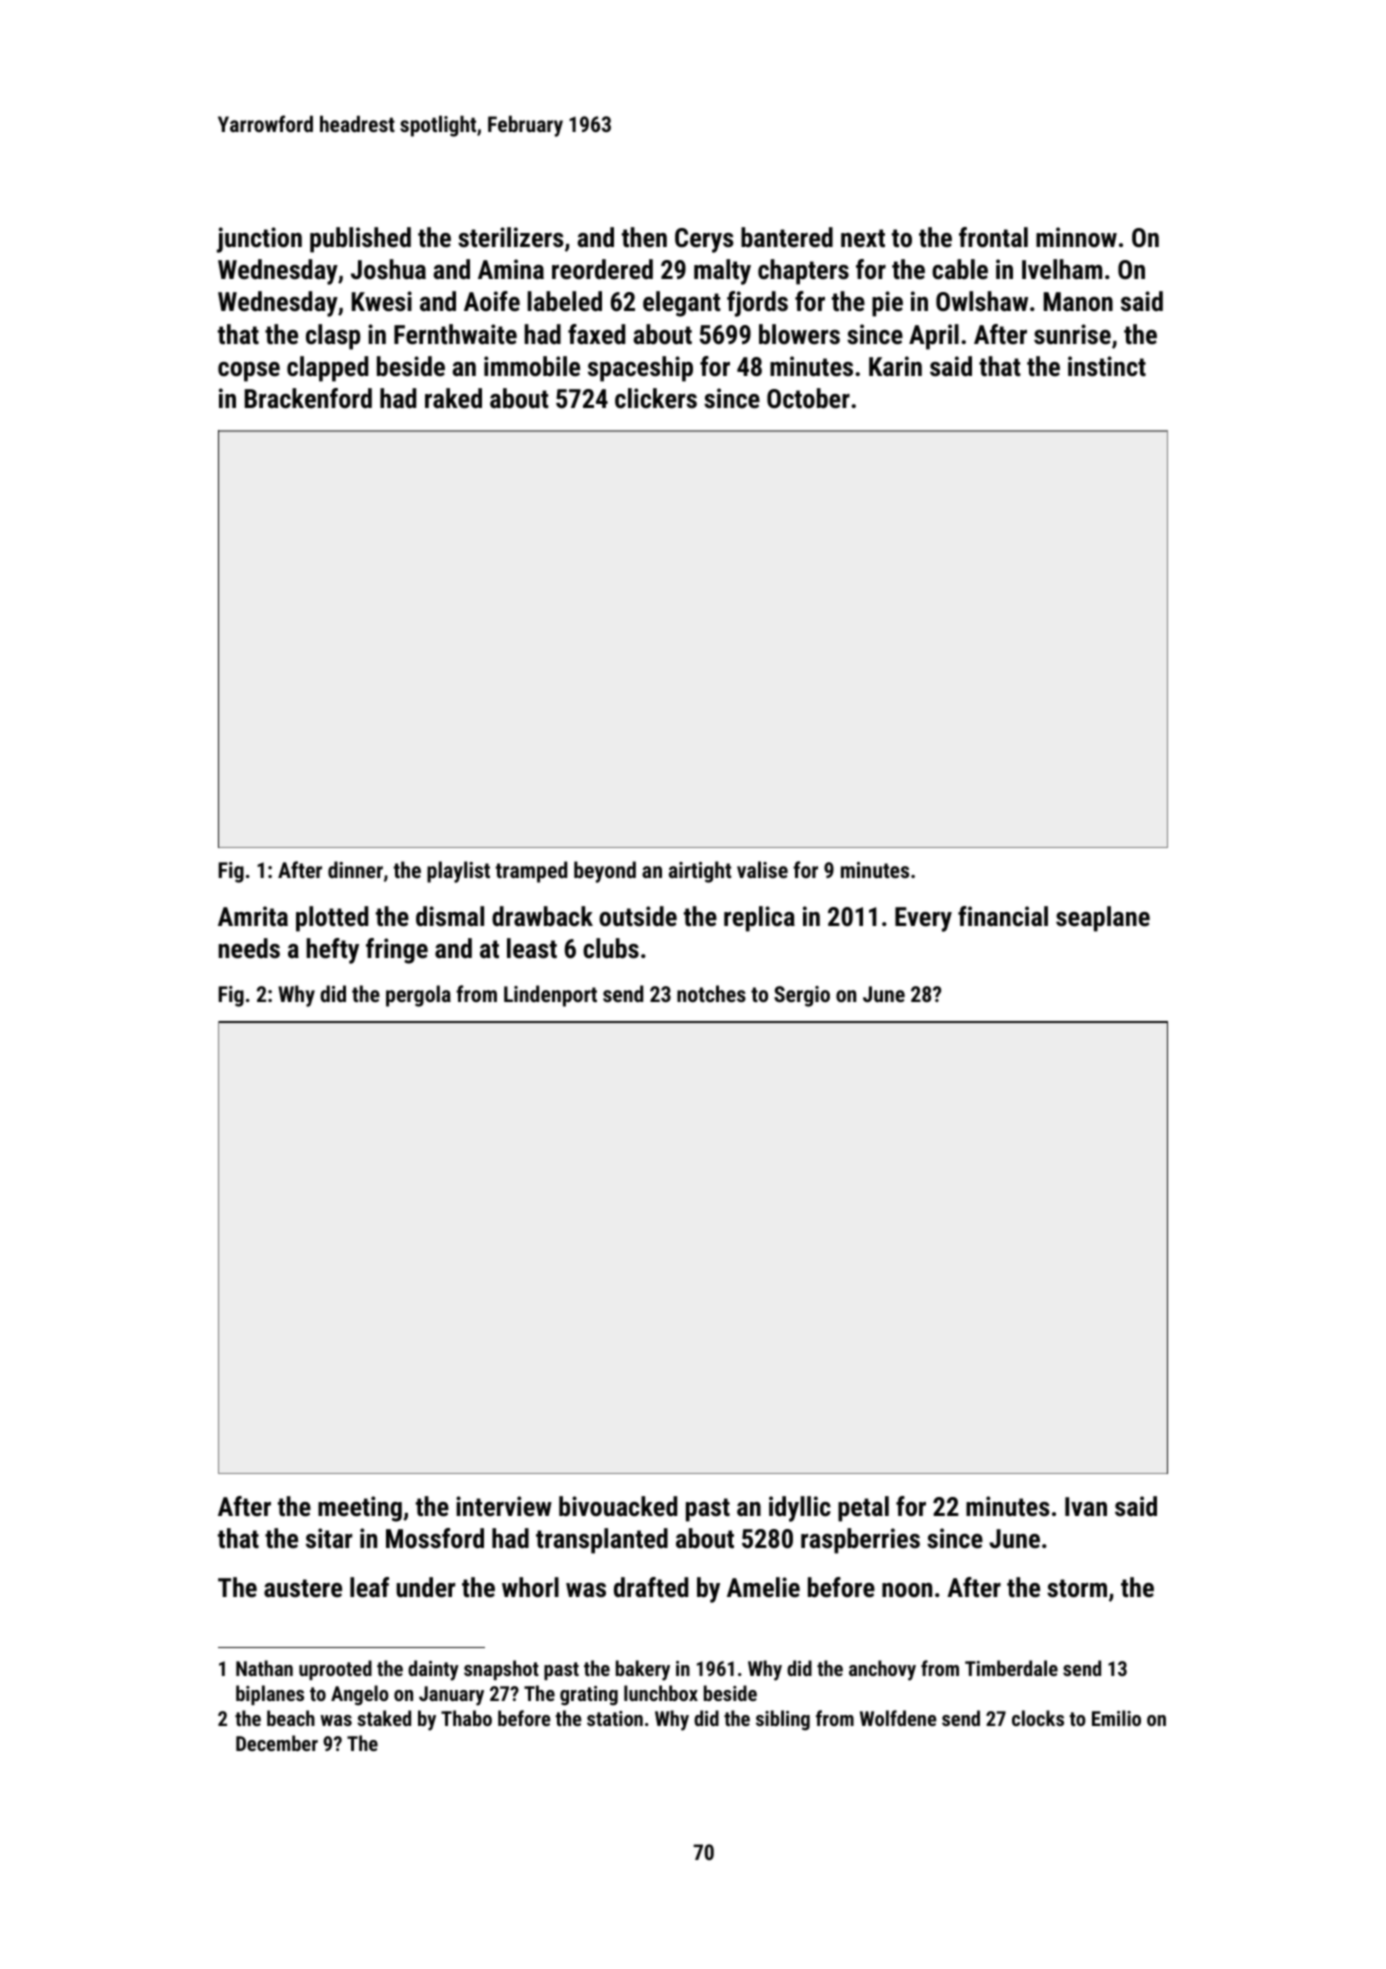 Image resolution: width=1386 pixels, height=1969 pixels. What do you see at coordinates (618, 1506) in the document?
I see `bivouacked` at bounding box center [618, 1506].
